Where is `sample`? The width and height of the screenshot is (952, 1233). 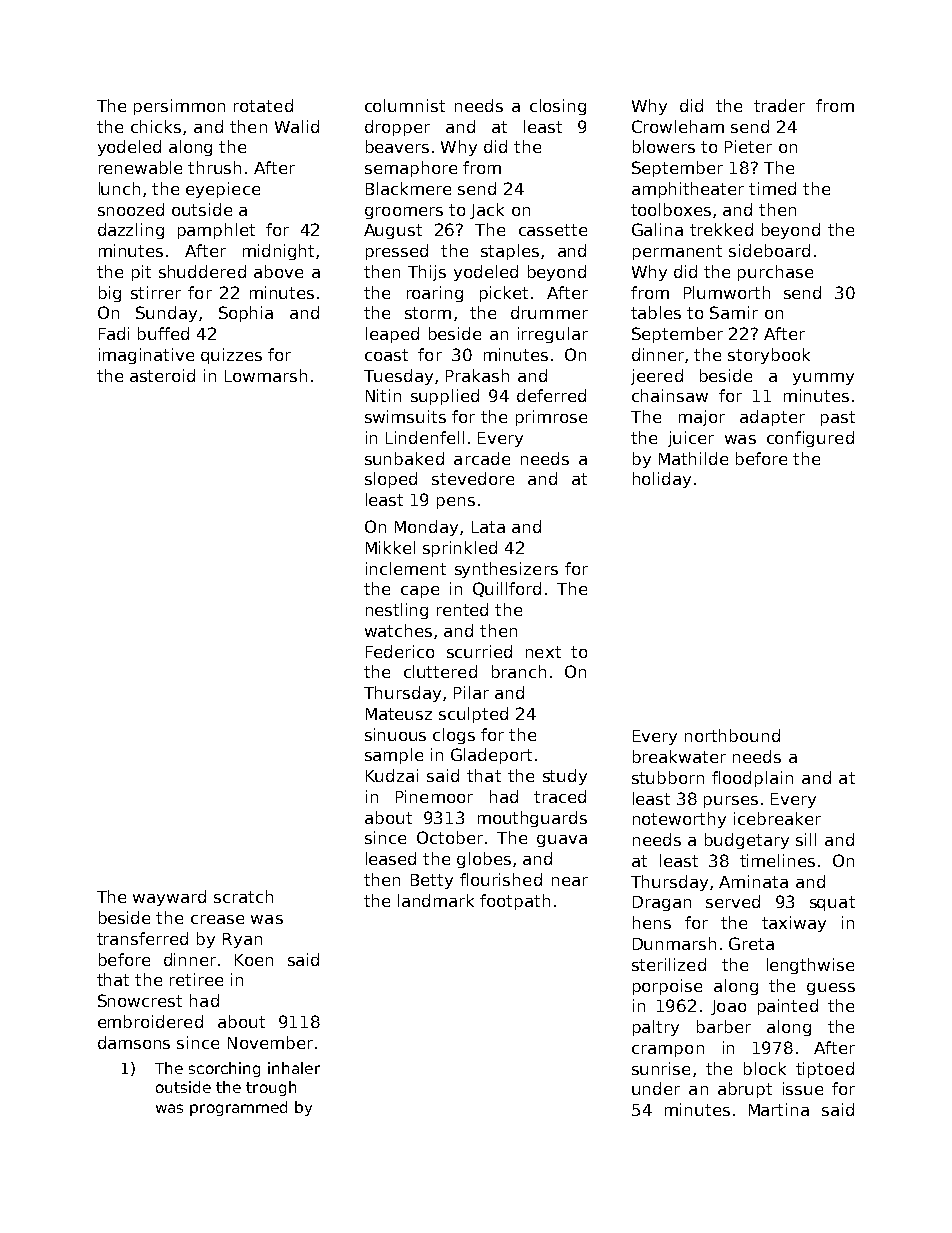 sample is located at coordinates (394, 756).
